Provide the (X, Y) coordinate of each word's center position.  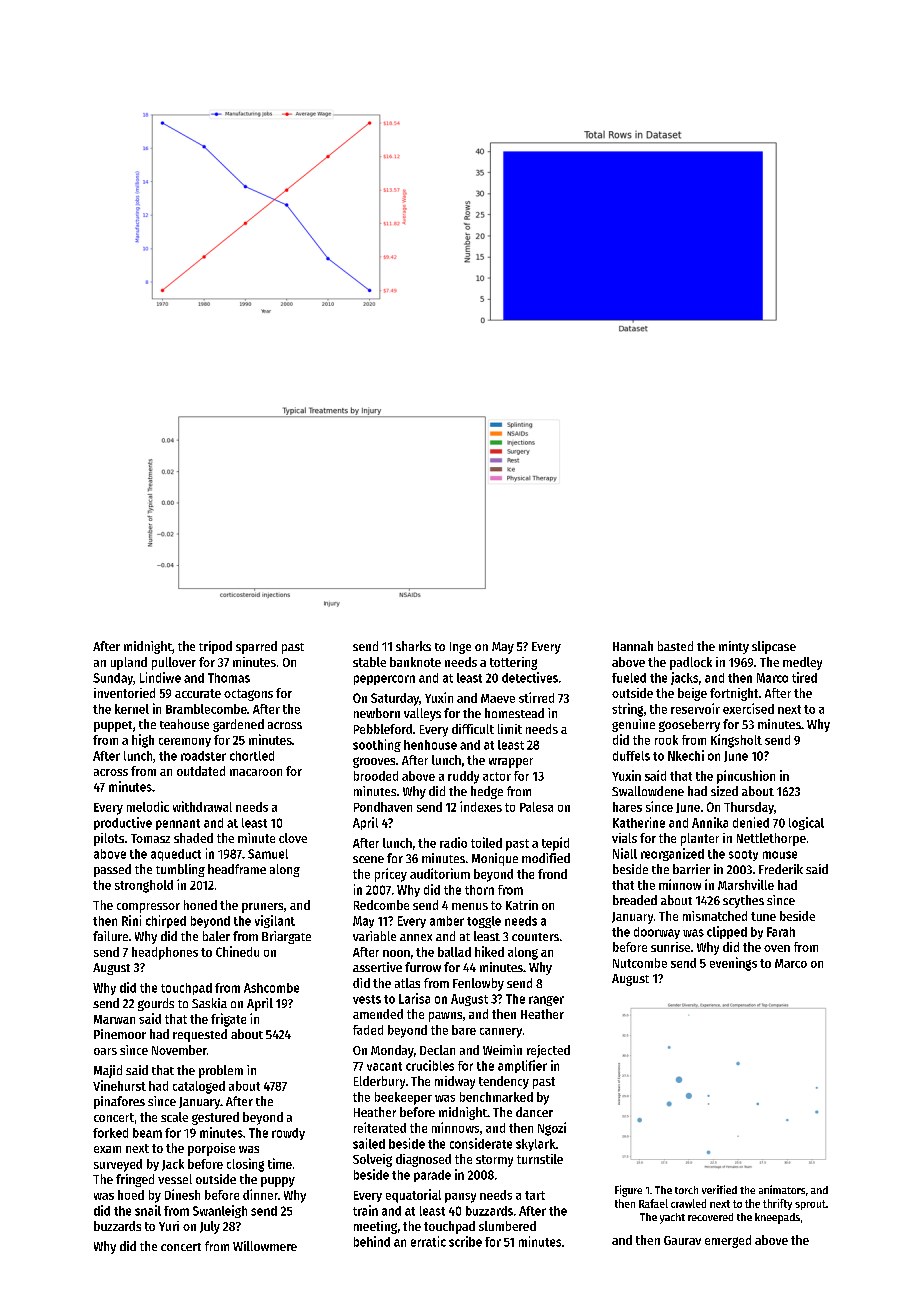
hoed (131, 1195)
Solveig (372, 1160)
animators (782, 1189)
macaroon (256, 772)
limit (510, 729)
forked (110, 1133)
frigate (228, 1020)
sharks (413, 646)
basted (675, 646)
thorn (479, 890)
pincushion (746, 777)
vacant (384, 1066)
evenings (733, 964)
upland (129, 663)
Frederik (781, 869)
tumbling (180, 870)
